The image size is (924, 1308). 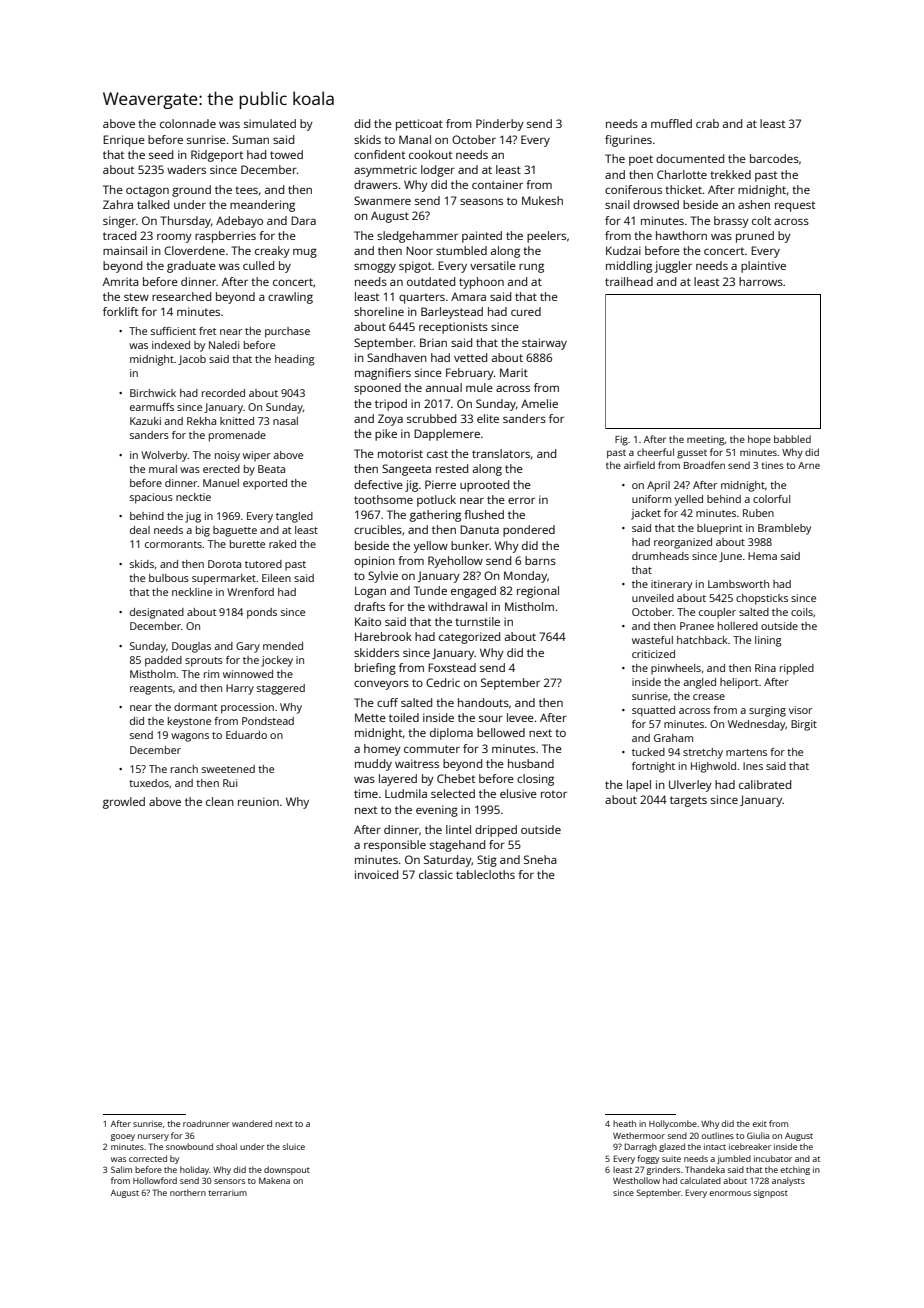 I want to click on seasons, so click(x=481, y=201).
